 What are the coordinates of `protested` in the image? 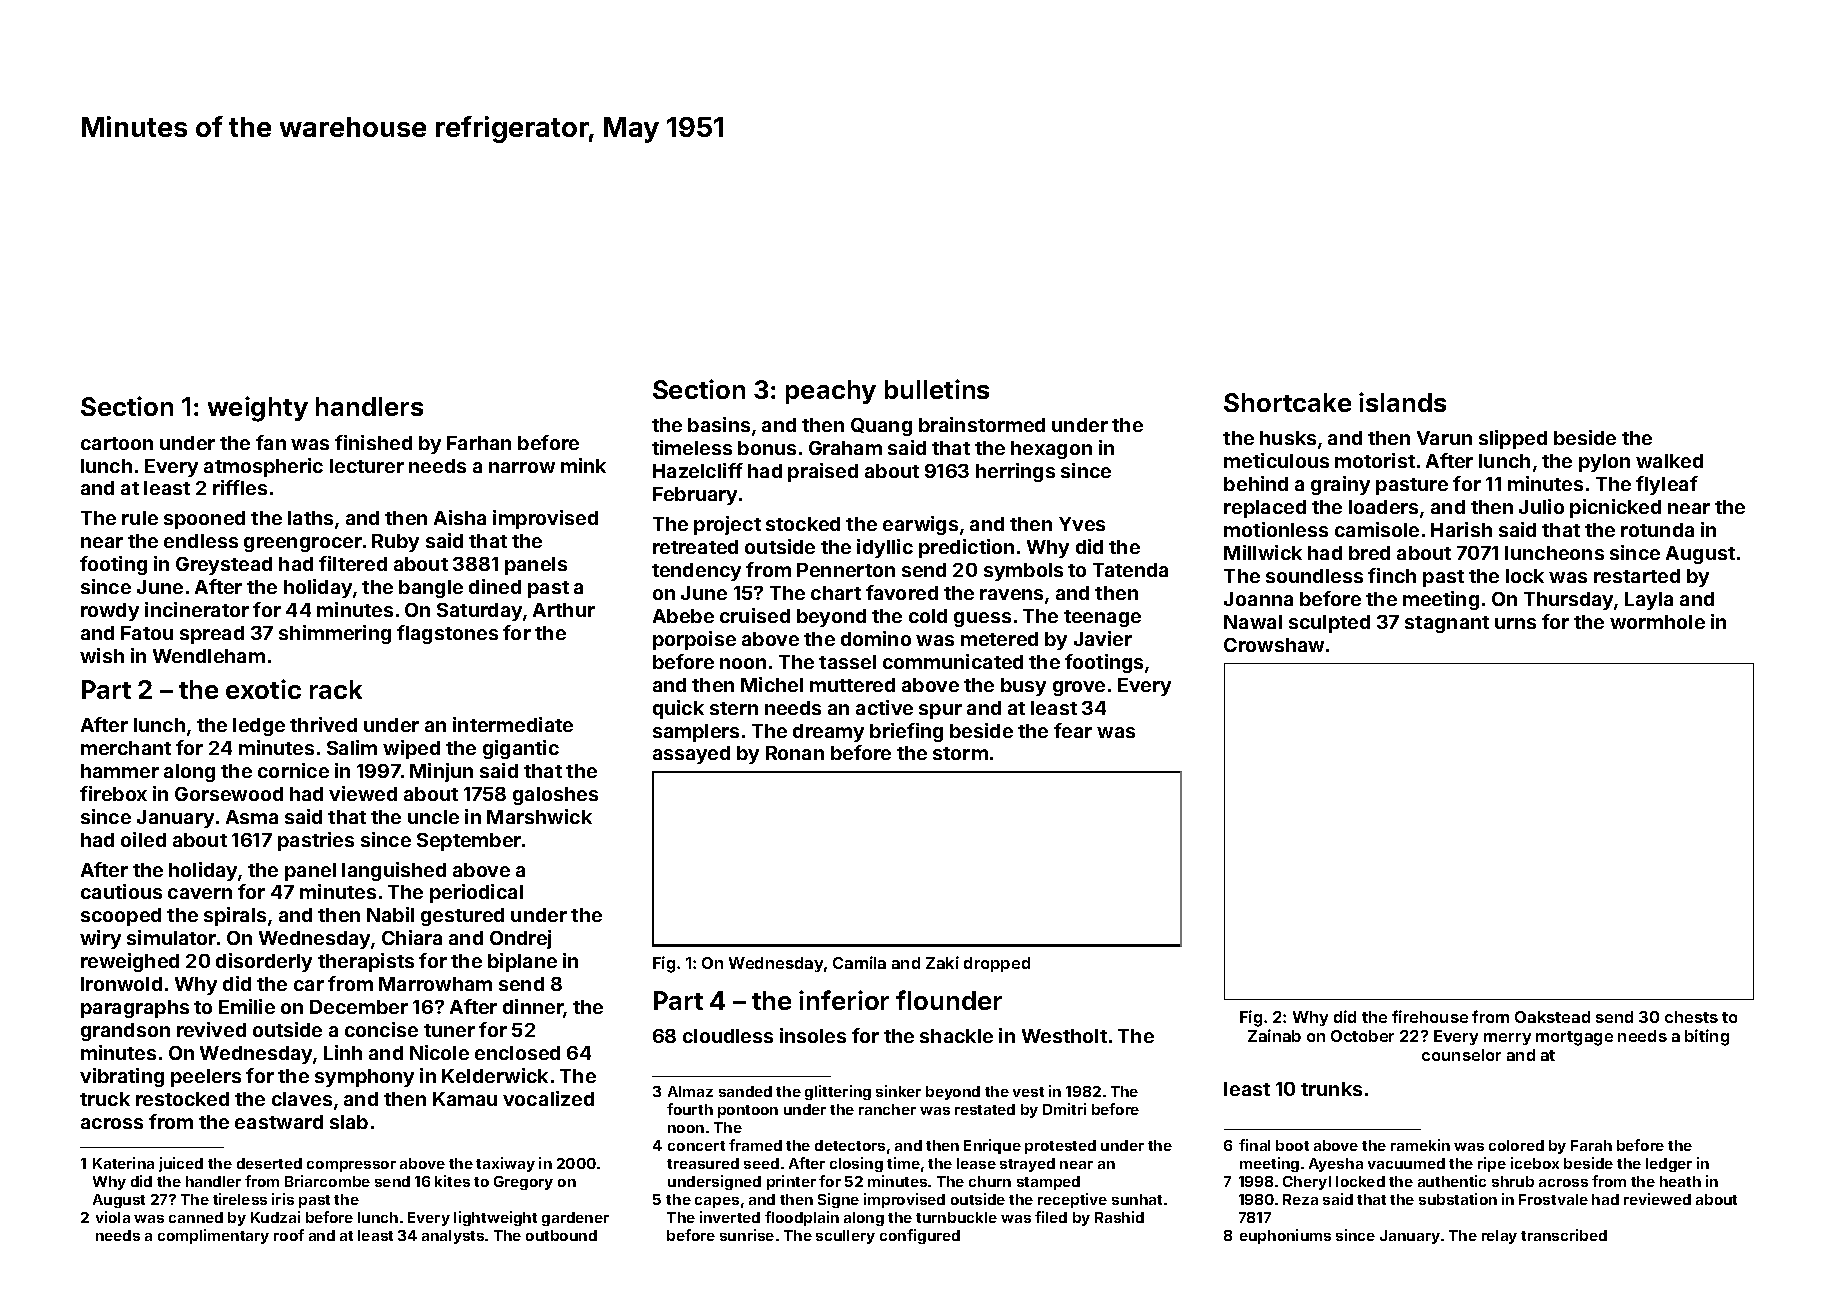 It's located at (1060, 1147).
